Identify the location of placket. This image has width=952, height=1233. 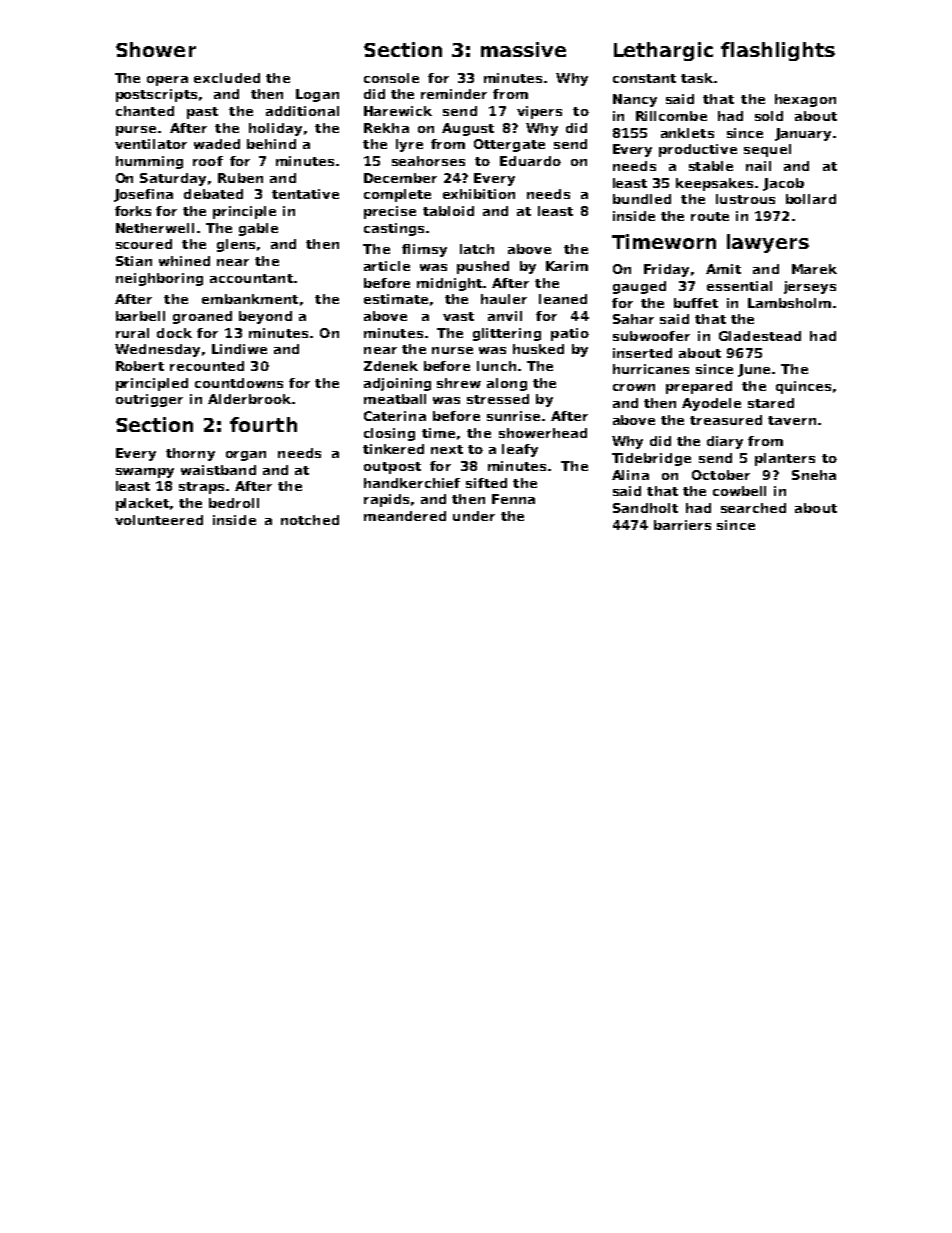
(142, 504).
